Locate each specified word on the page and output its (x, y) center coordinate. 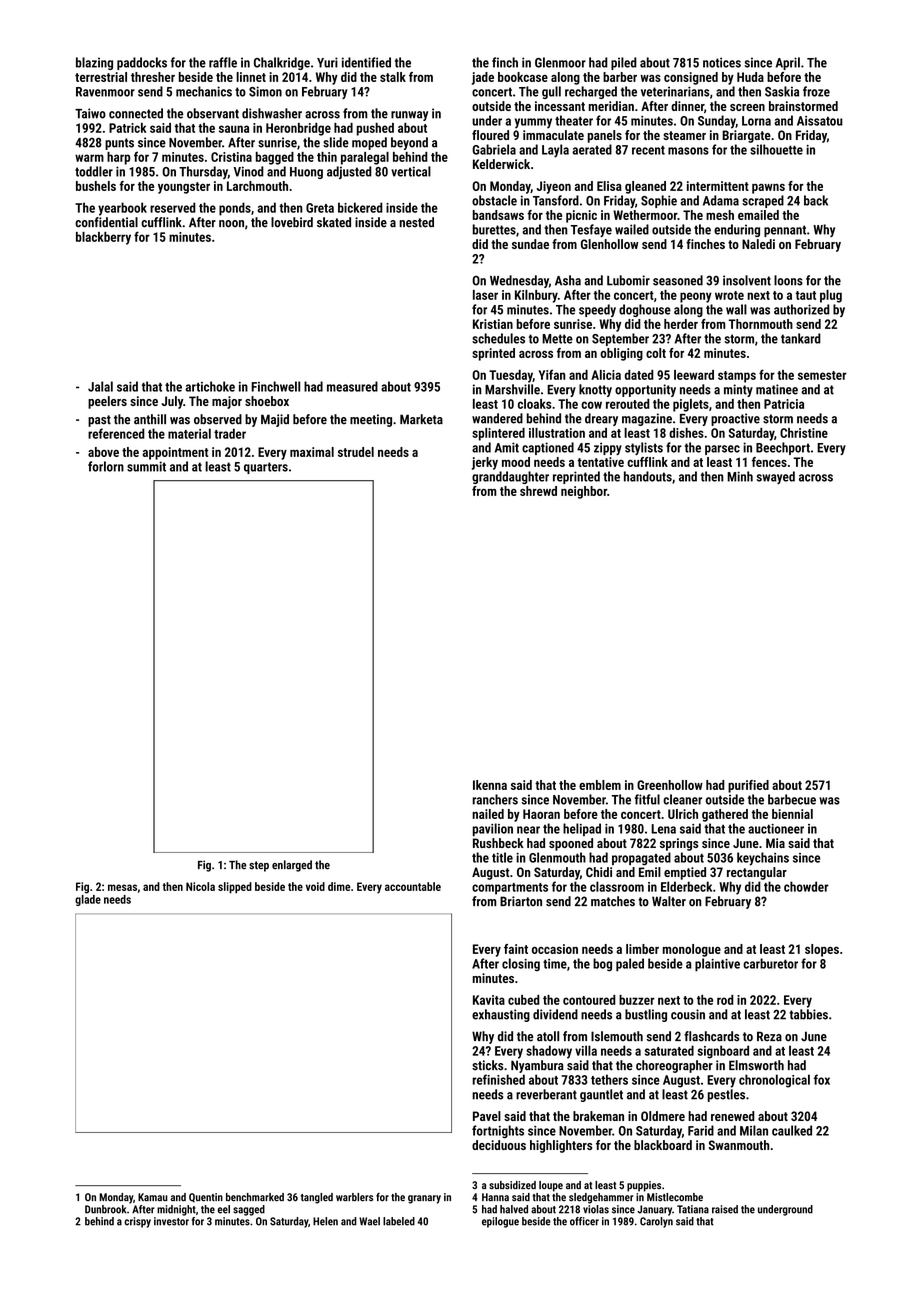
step (259, 866)
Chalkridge (282, 63)
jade (483, 78)
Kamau (153, 1197)
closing (521, 964)
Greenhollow (670, 785)
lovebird (292, 222)
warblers (354, 1197)
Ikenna (490, 785)
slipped (235, 888)
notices (722, 62)
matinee (777, 389)
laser (485, 295)
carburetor (770, 963)
